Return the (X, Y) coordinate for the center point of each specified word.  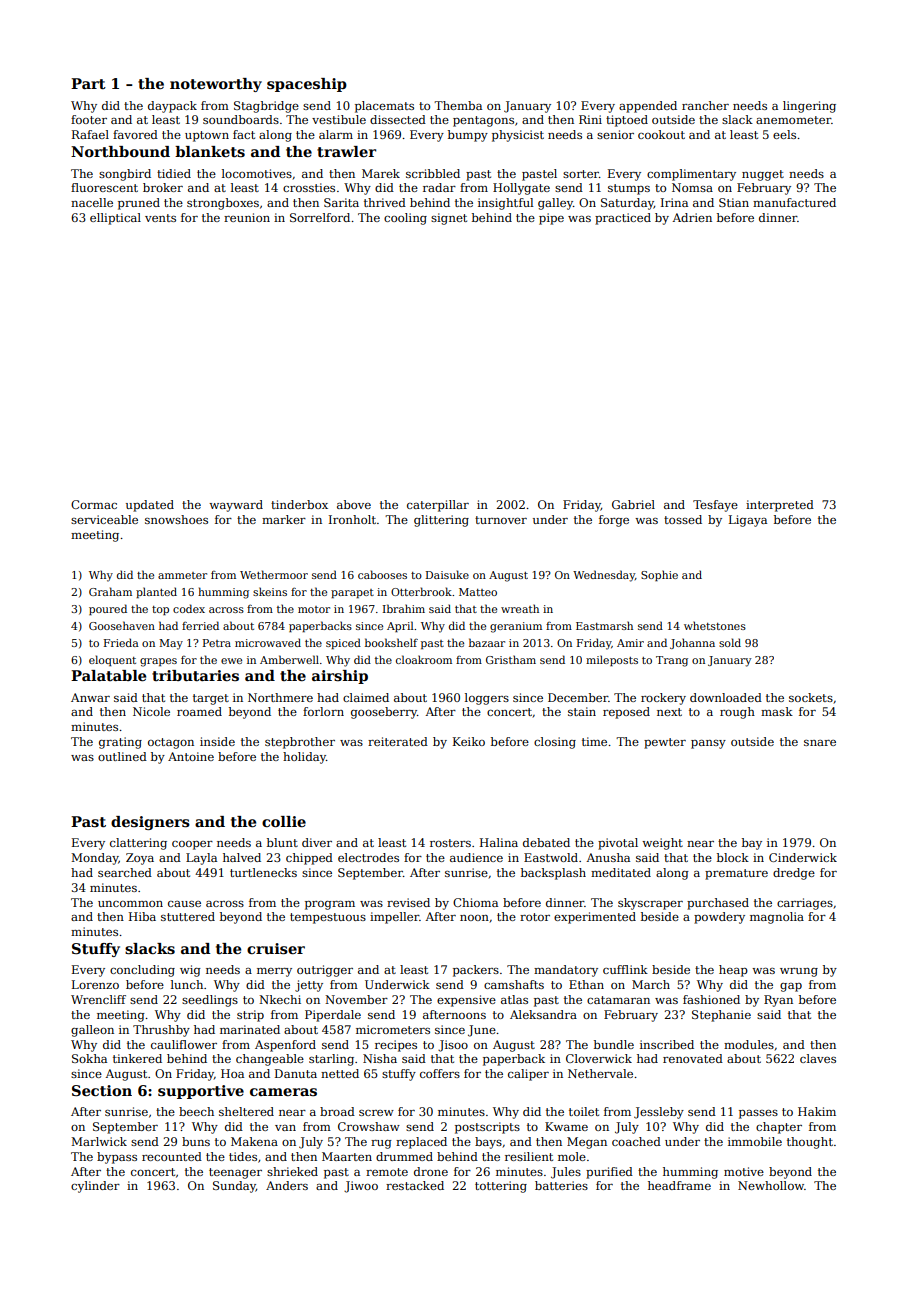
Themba (458, 105)
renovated (693, 1058)
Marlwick (99, 1141)
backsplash (553, 874)
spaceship (307, 85)
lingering (809, 107)
